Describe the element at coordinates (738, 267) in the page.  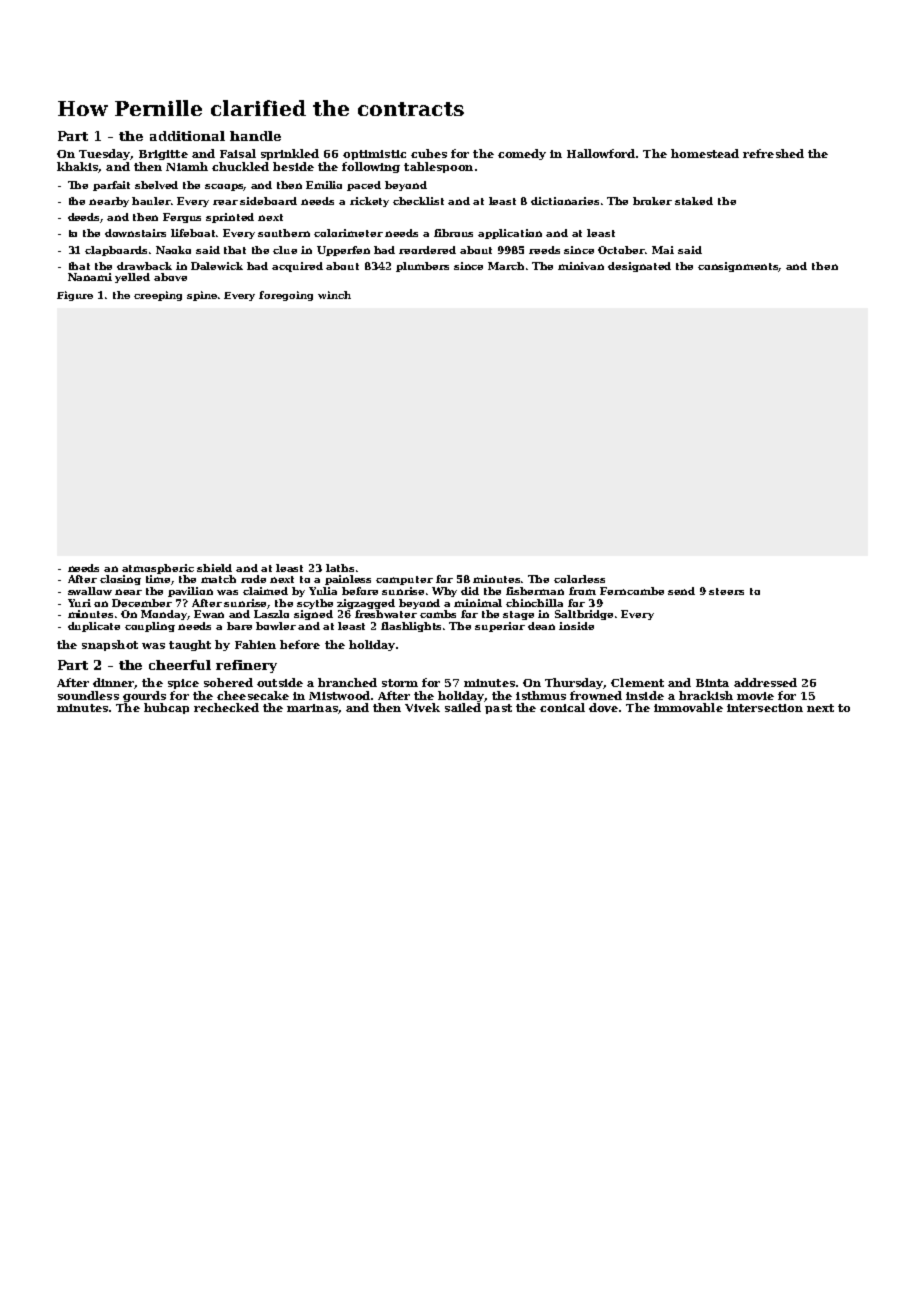
I see `consignments` at that location.
